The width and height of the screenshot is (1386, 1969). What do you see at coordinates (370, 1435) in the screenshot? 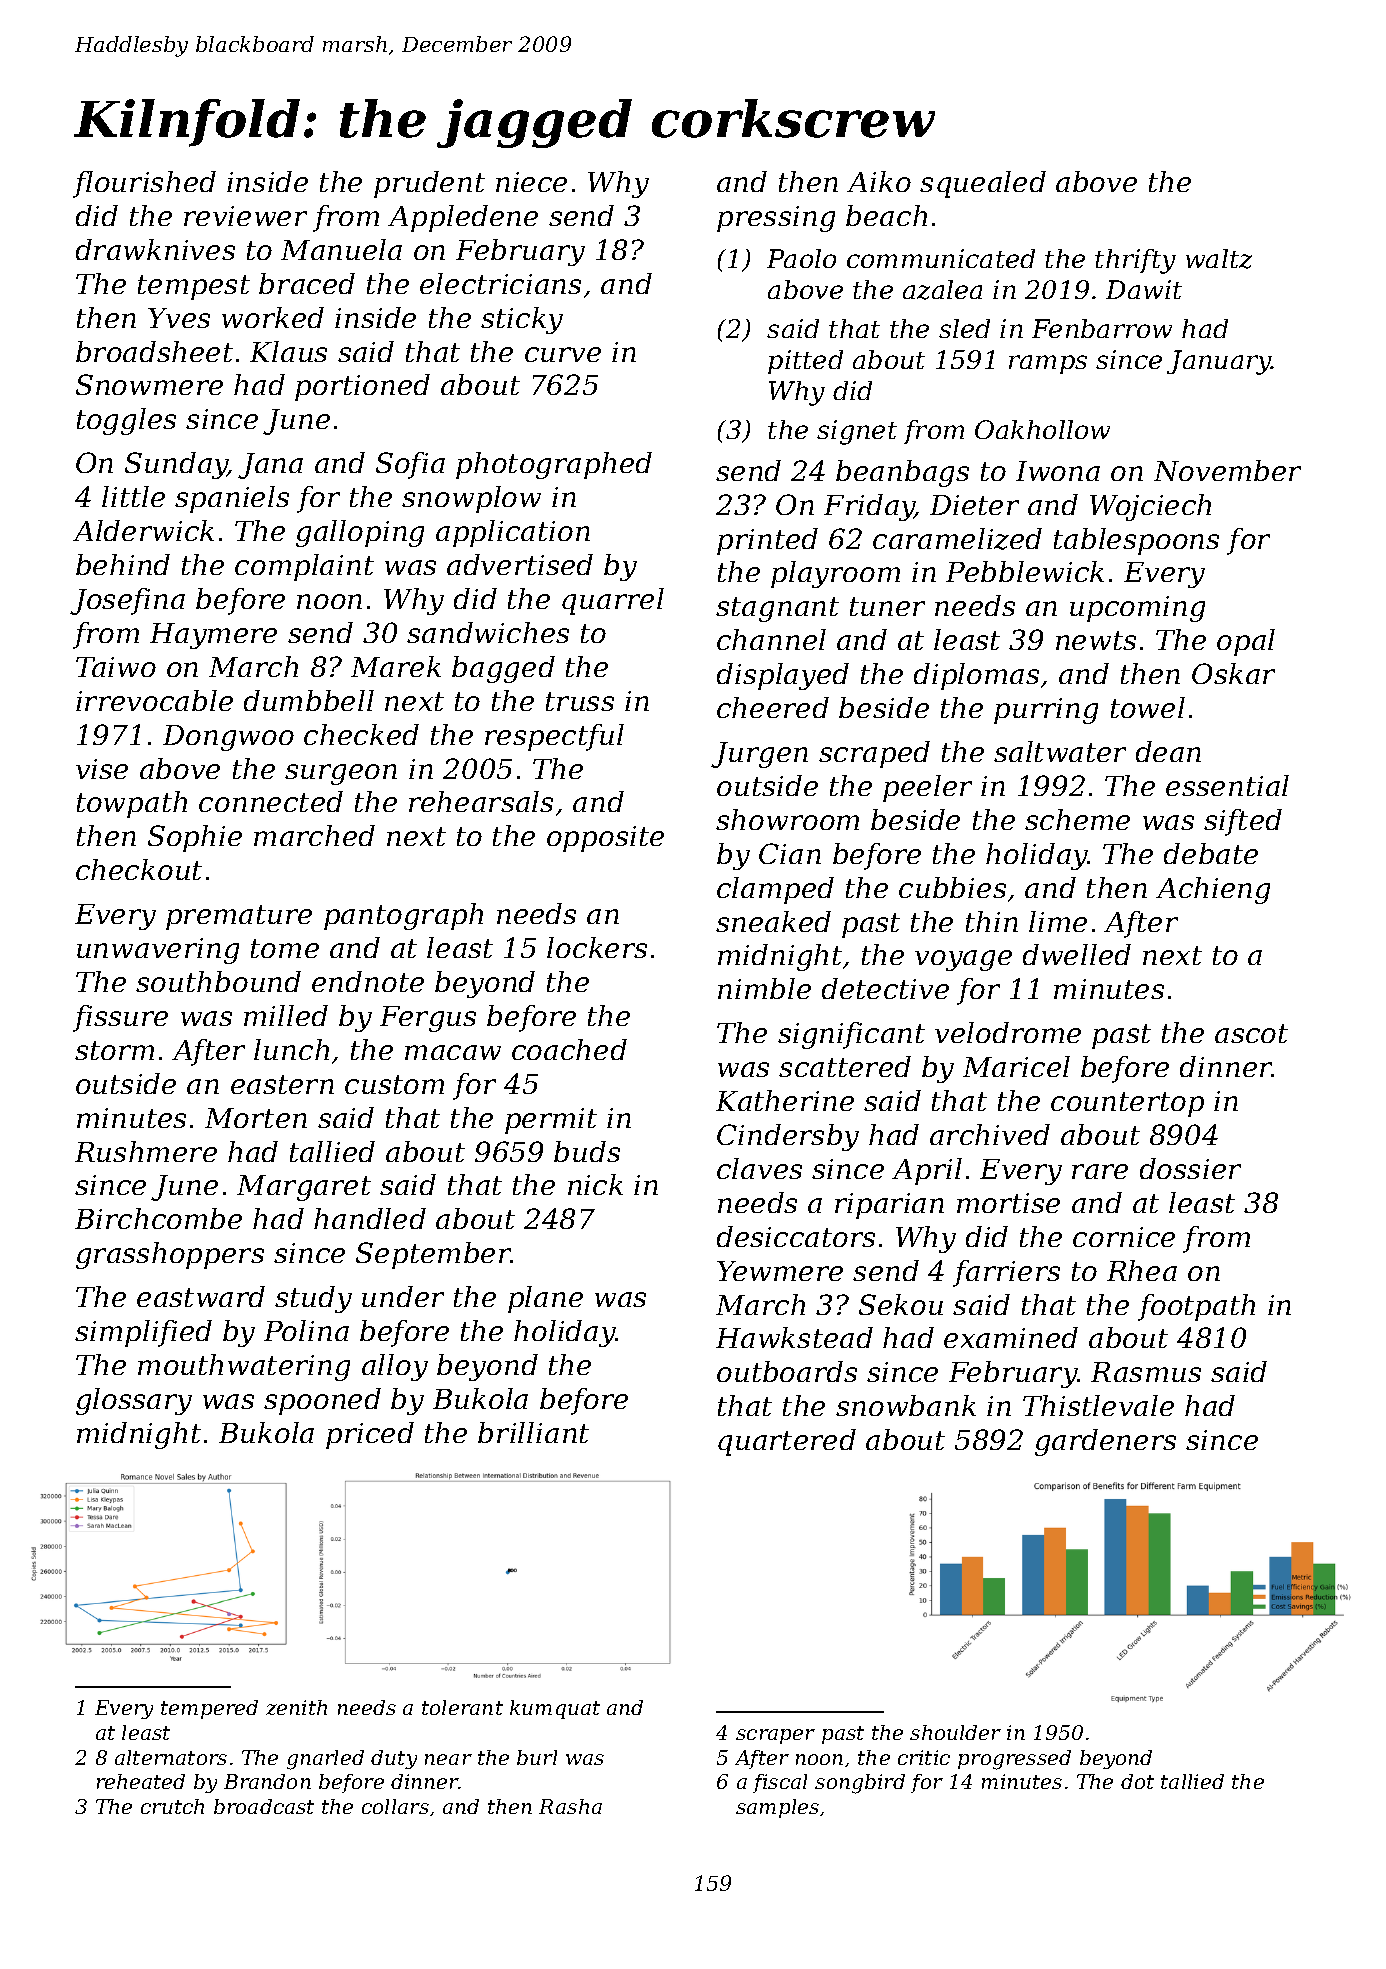
I see `priced` at bounding box center [370, 1435].
